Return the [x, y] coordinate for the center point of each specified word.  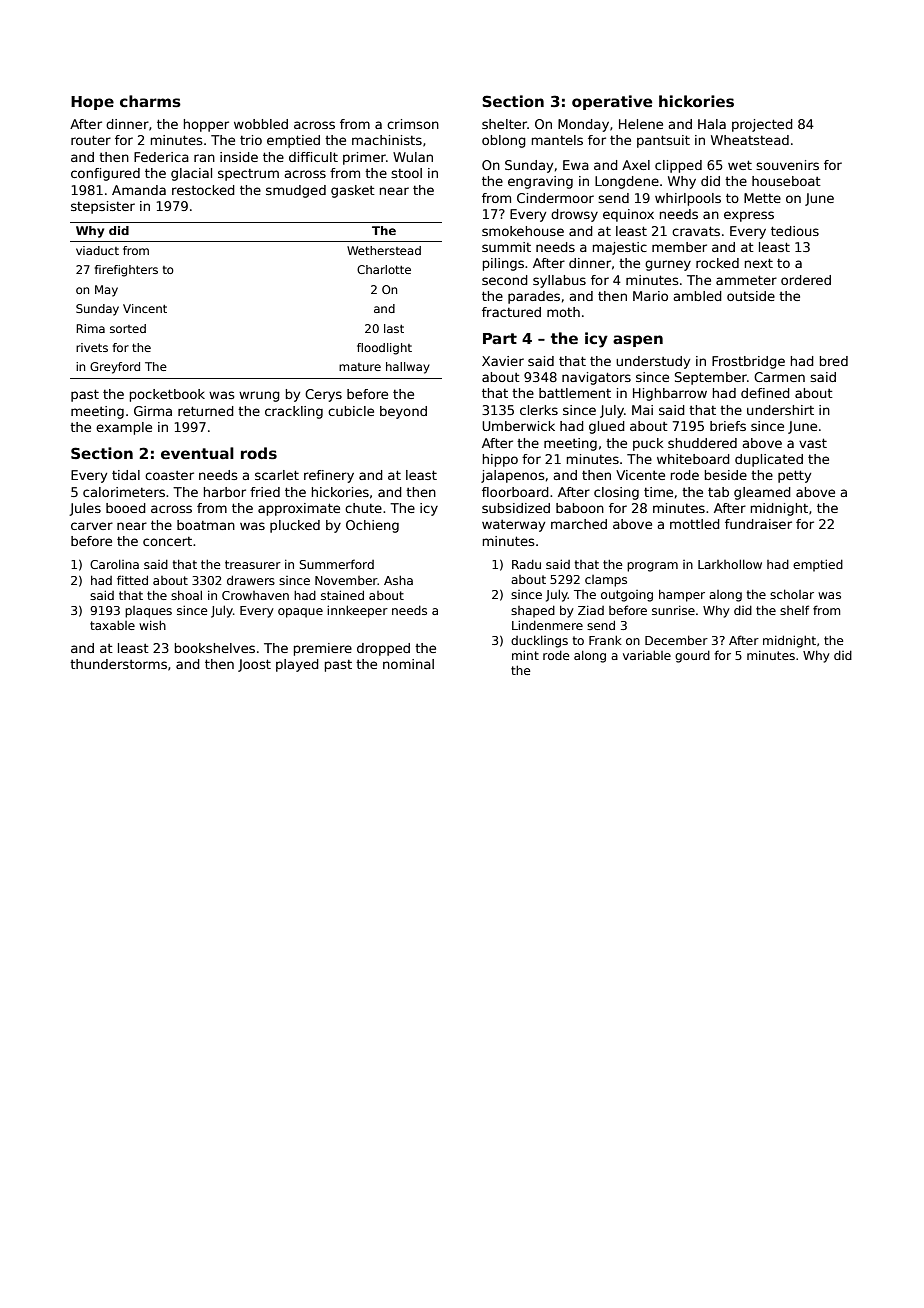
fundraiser [758, 524]
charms [150, 101]
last [394, 328]
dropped [383, 649]
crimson [413, 124]
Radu [526, 564]
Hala [712, 124]
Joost [254, 665]
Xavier [503, 361]
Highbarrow [670, 394]
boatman [206, 525]
